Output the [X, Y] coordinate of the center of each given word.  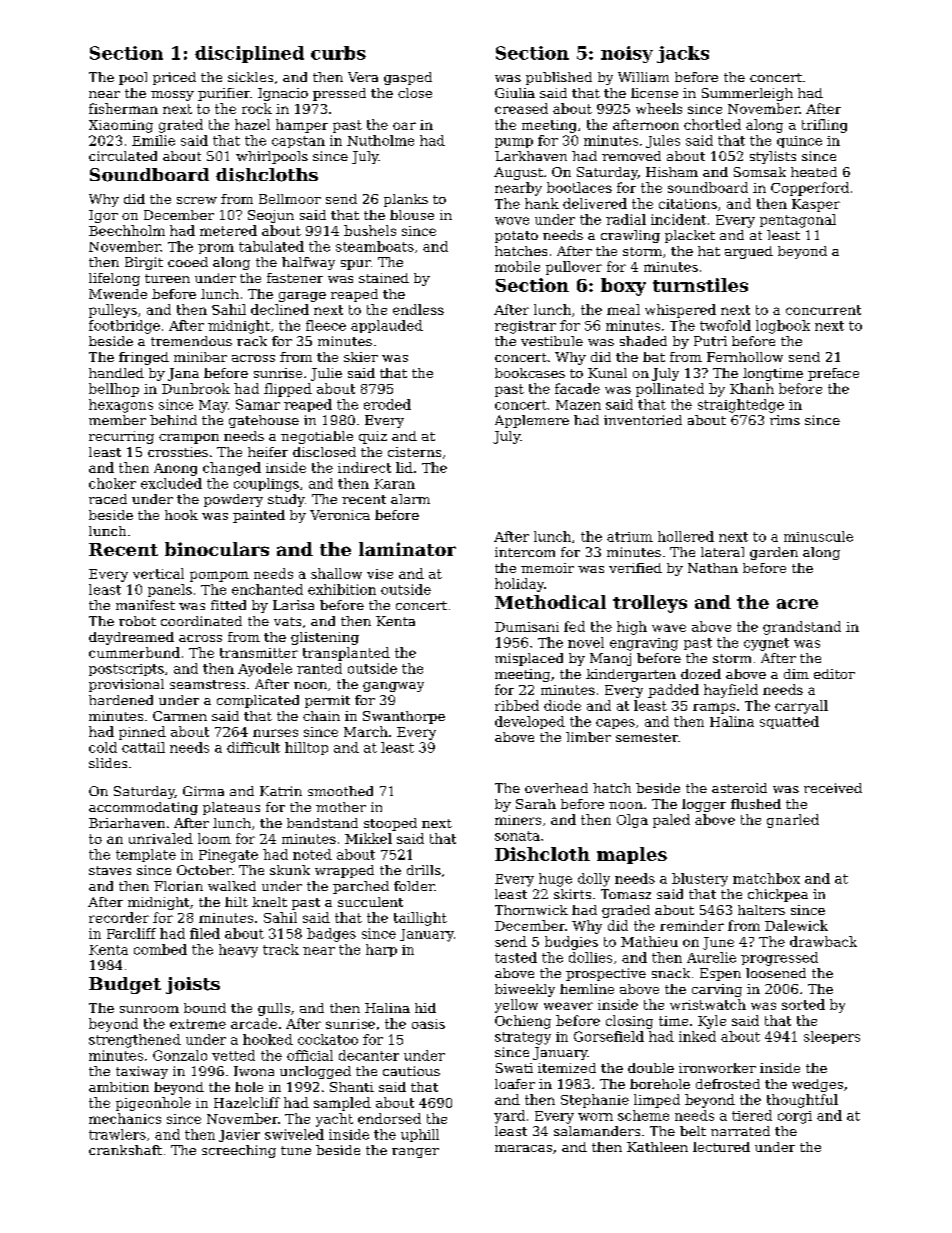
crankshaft [125, 1150]
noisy [627, 54]
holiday [519, 585]
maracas [523, 1148]
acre [797, 604]
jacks [683, 54]
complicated [258, 701]
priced [174, 78]
